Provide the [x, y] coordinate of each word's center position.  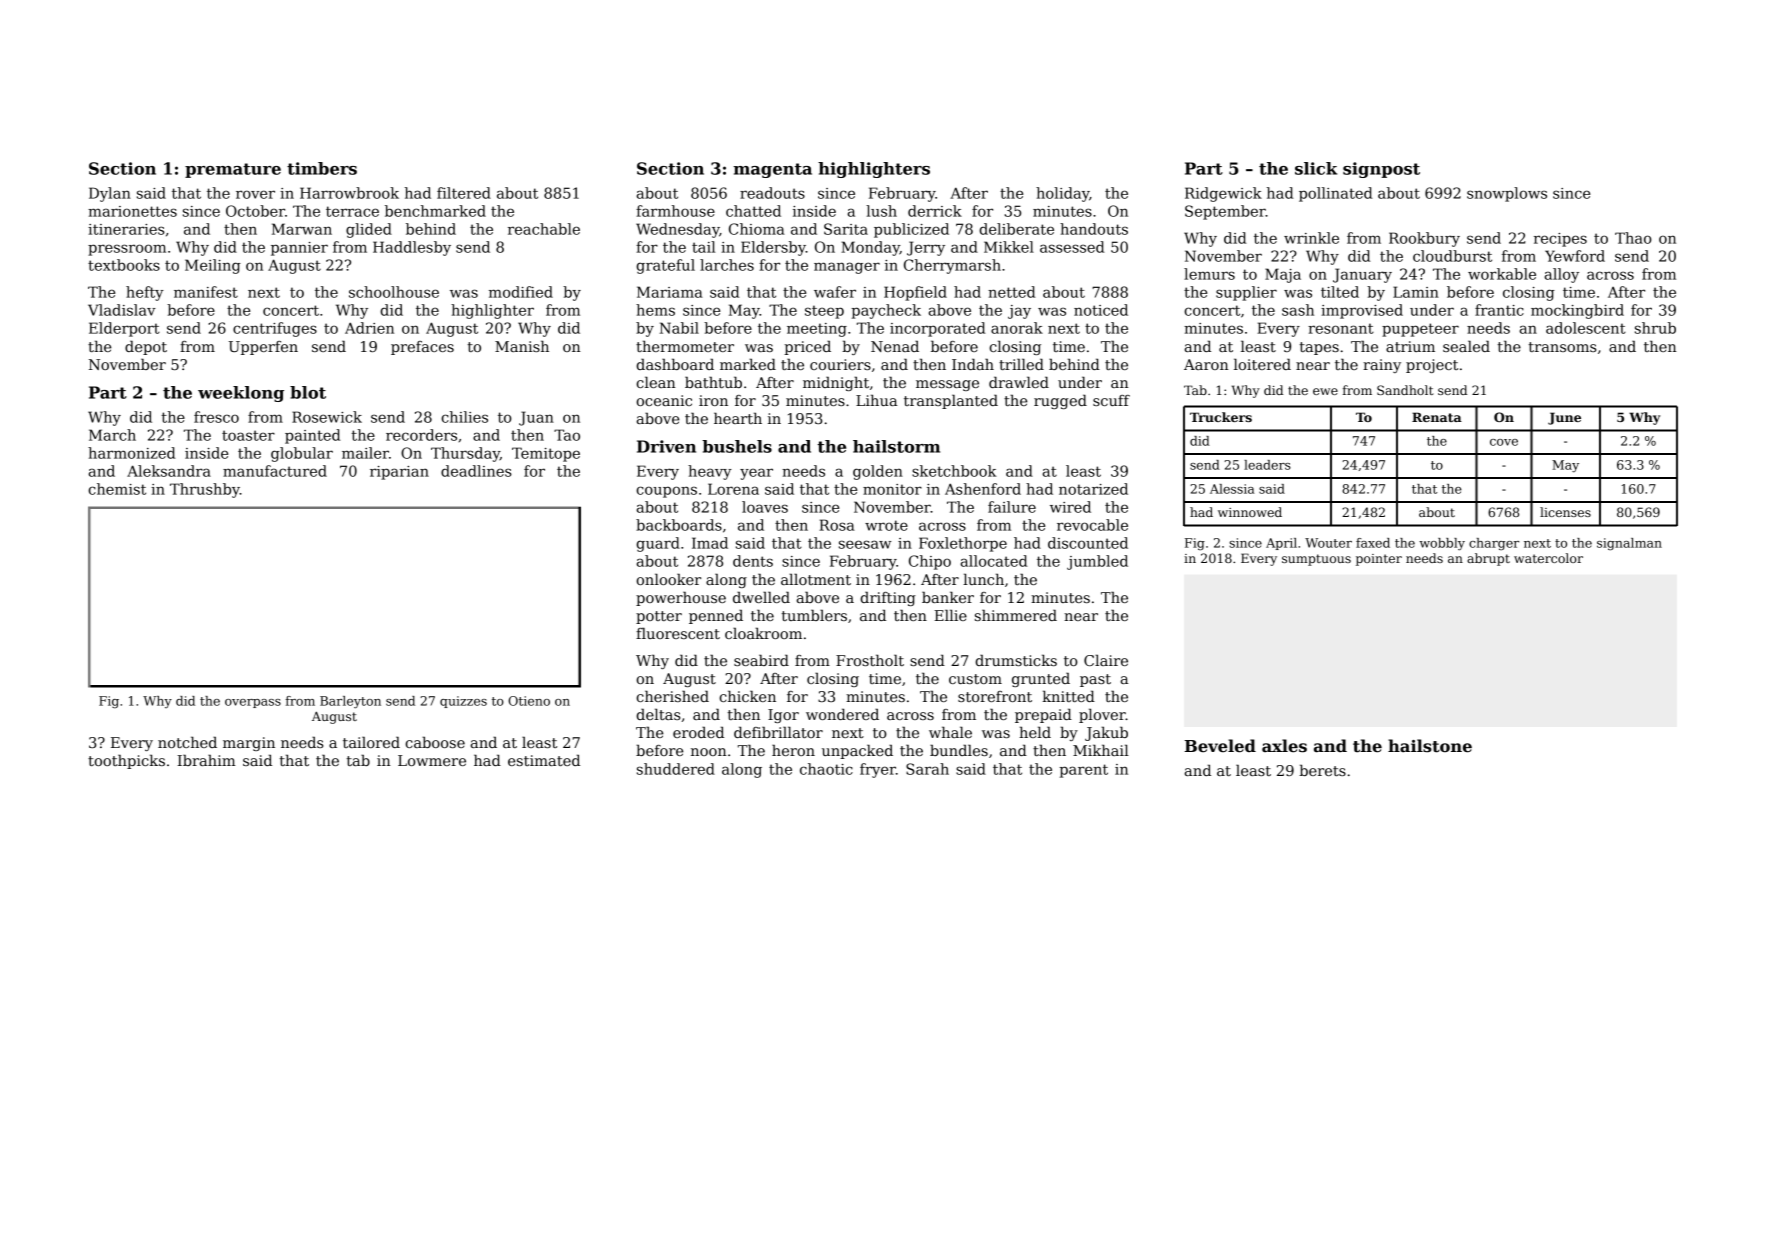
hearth [738, 418]
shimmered [1016, 615]
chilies [464, 417]
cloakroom [763, 633]
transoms [1562, 347]
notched [187, 742]
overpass [253, 703]
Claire [1106, 660]
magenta [772, 170]
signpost [1381, 170]
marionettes [132, 211]
